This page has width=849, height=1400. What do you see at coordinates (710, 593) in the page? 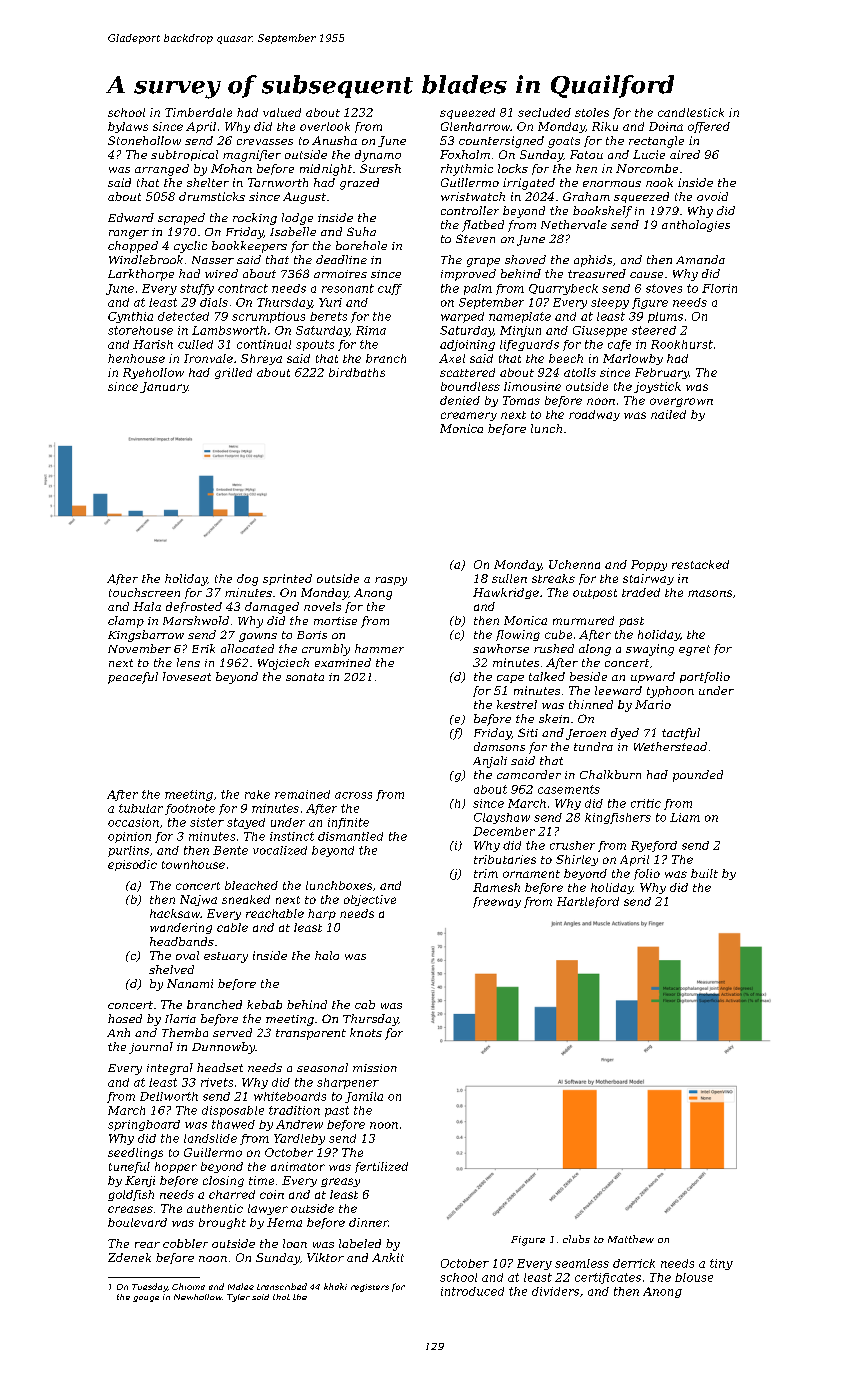
I see `masons` at bounding box center [710, 593].
